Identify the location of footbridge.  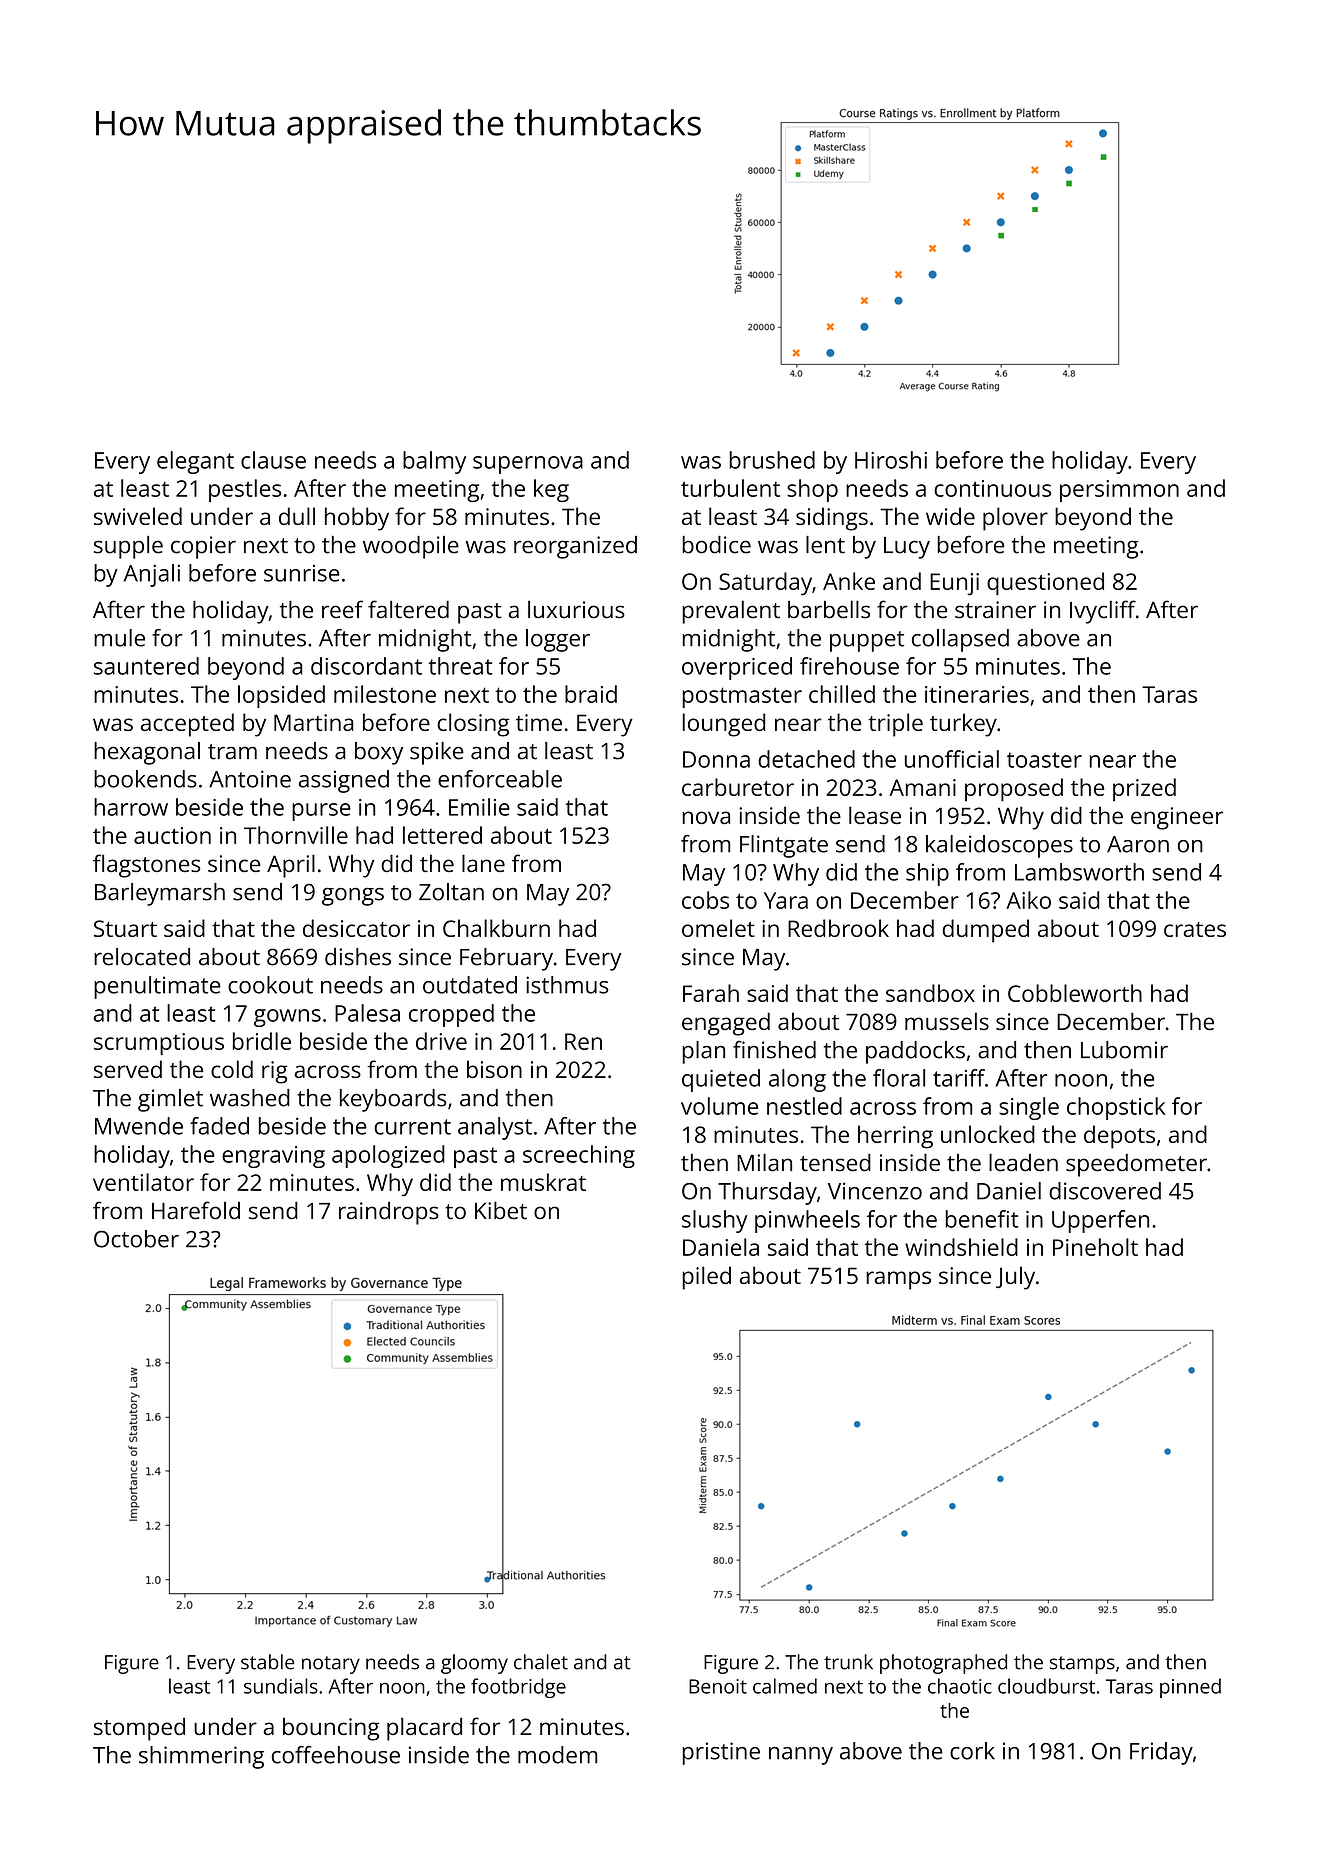
(518, 1688).
